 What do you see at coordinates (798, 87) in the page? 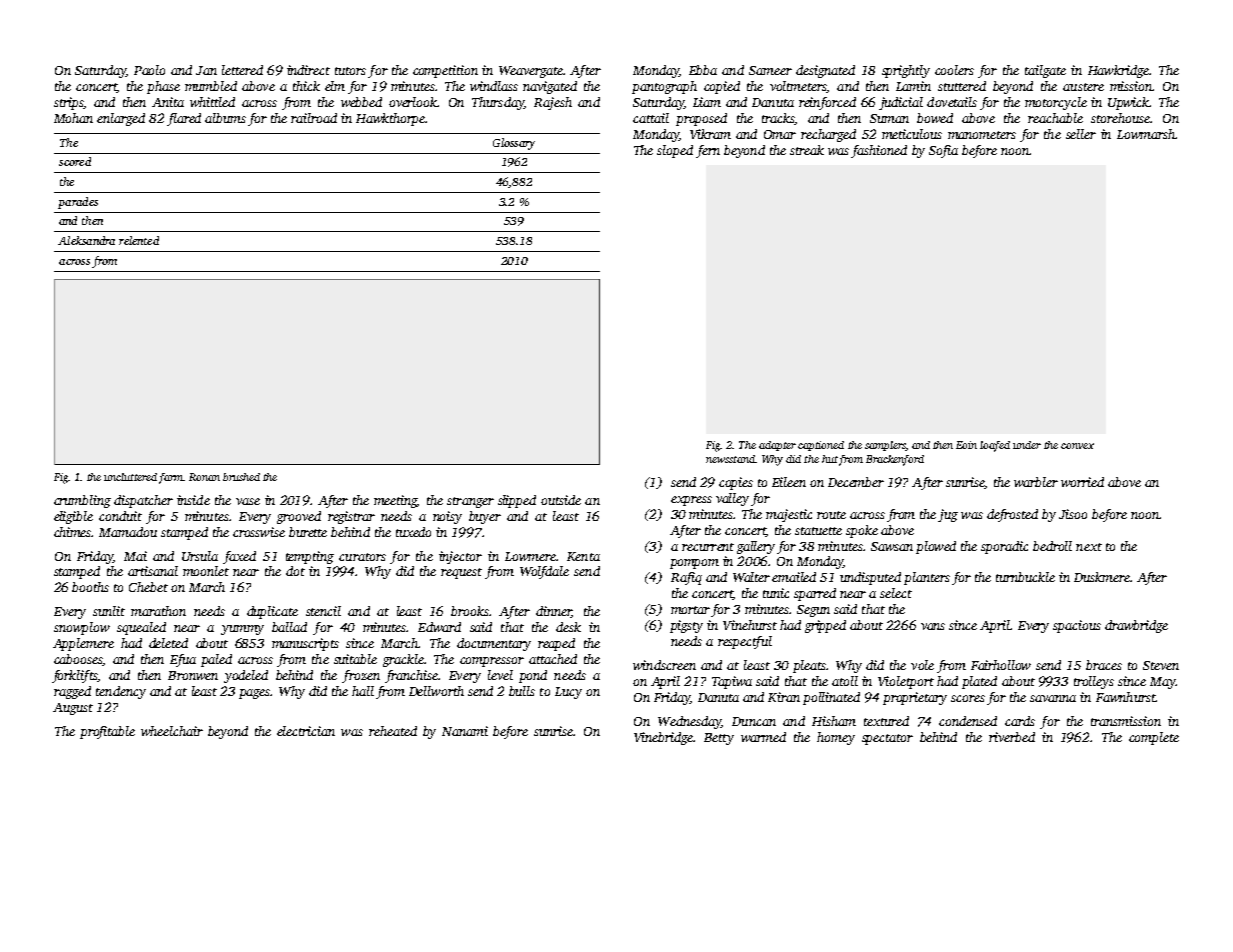
I see `voltmeters` at bounding box center [798, 87].
